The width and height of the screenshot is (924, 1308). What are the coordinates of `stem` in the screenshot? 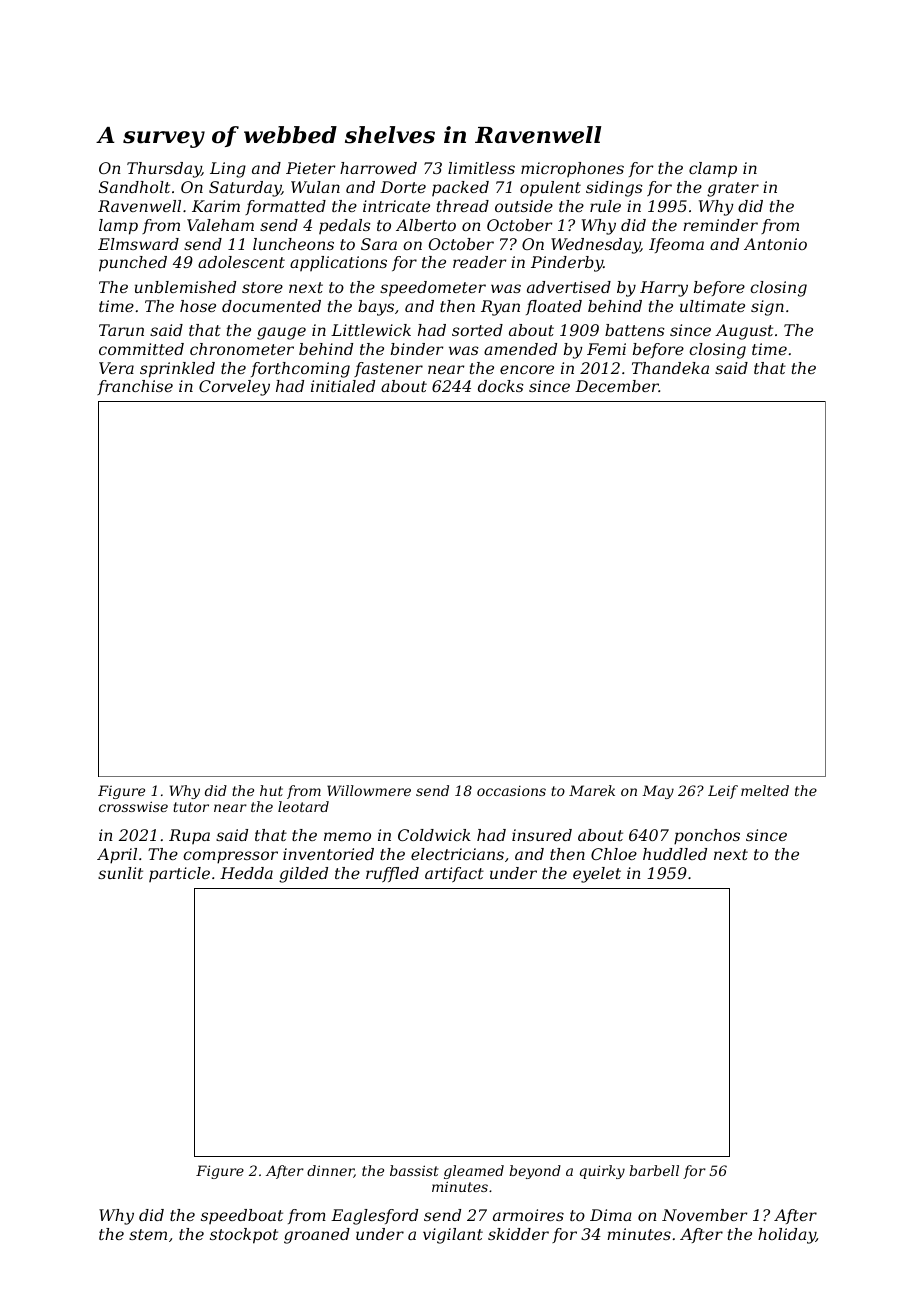 It's located at (148, 1234).
